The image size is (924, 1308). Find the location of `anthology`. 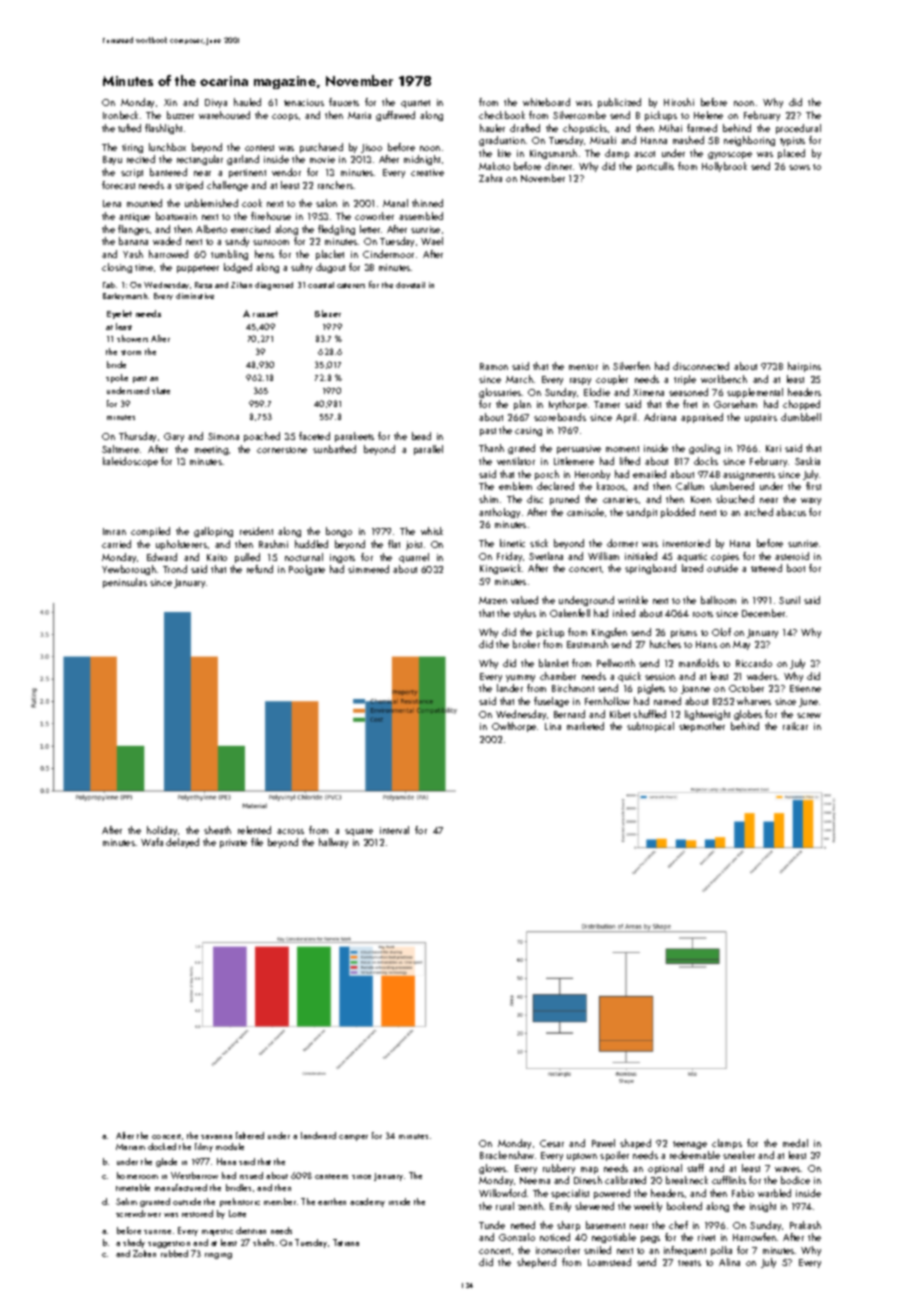

anthology is located at coordinates (499, 513).
